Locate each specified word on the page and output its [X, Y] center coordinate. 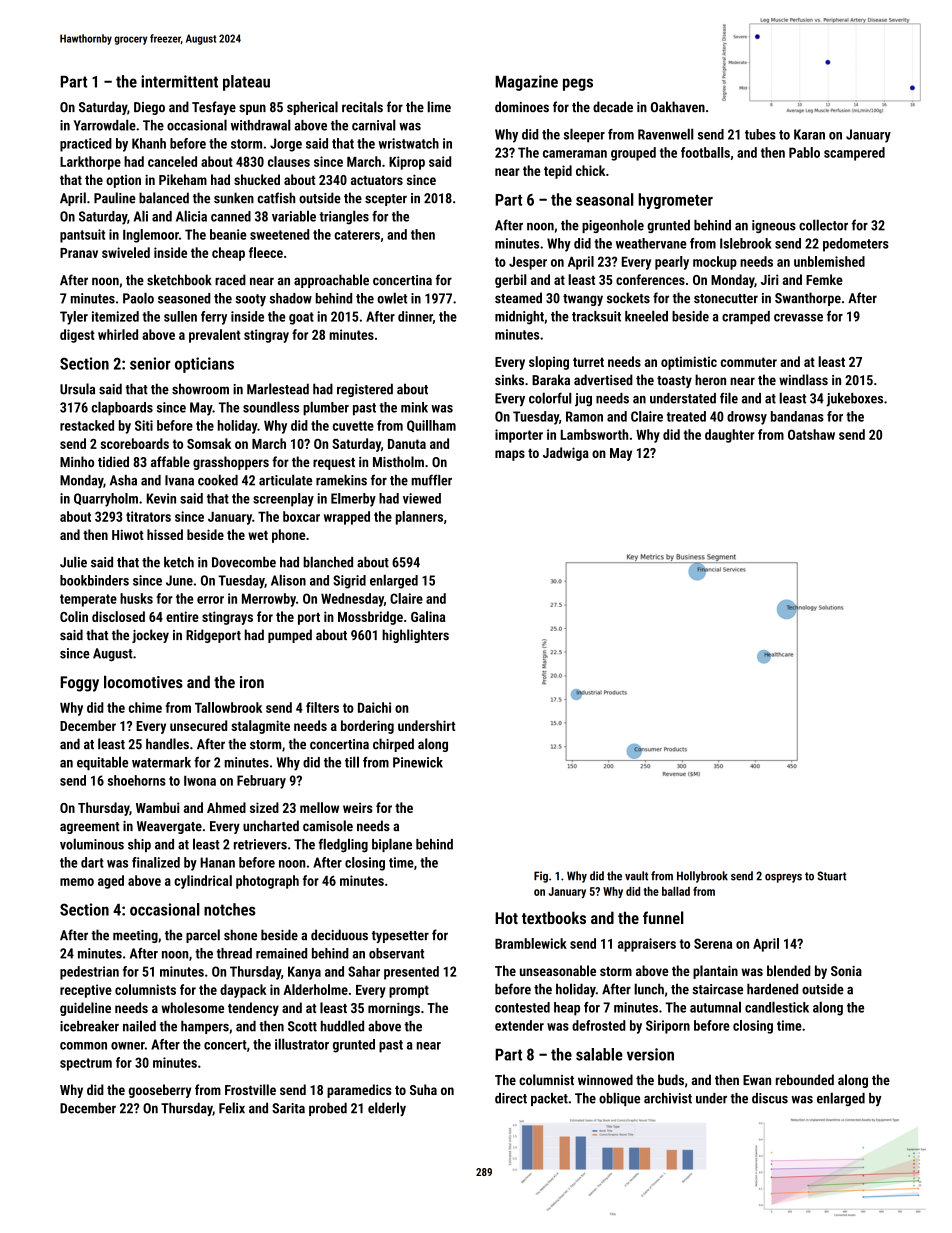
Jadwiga [566, 454]
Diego [149, 108]
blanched [328, 562]
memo [77, 882]
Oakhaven [678, 107]
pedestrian [89, 973]
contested [522, 1007]
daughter [730, 436]
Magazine [526, 83]
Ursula [77, 389]
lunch [649, 989]
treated [686, 416]
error [210, 600]
